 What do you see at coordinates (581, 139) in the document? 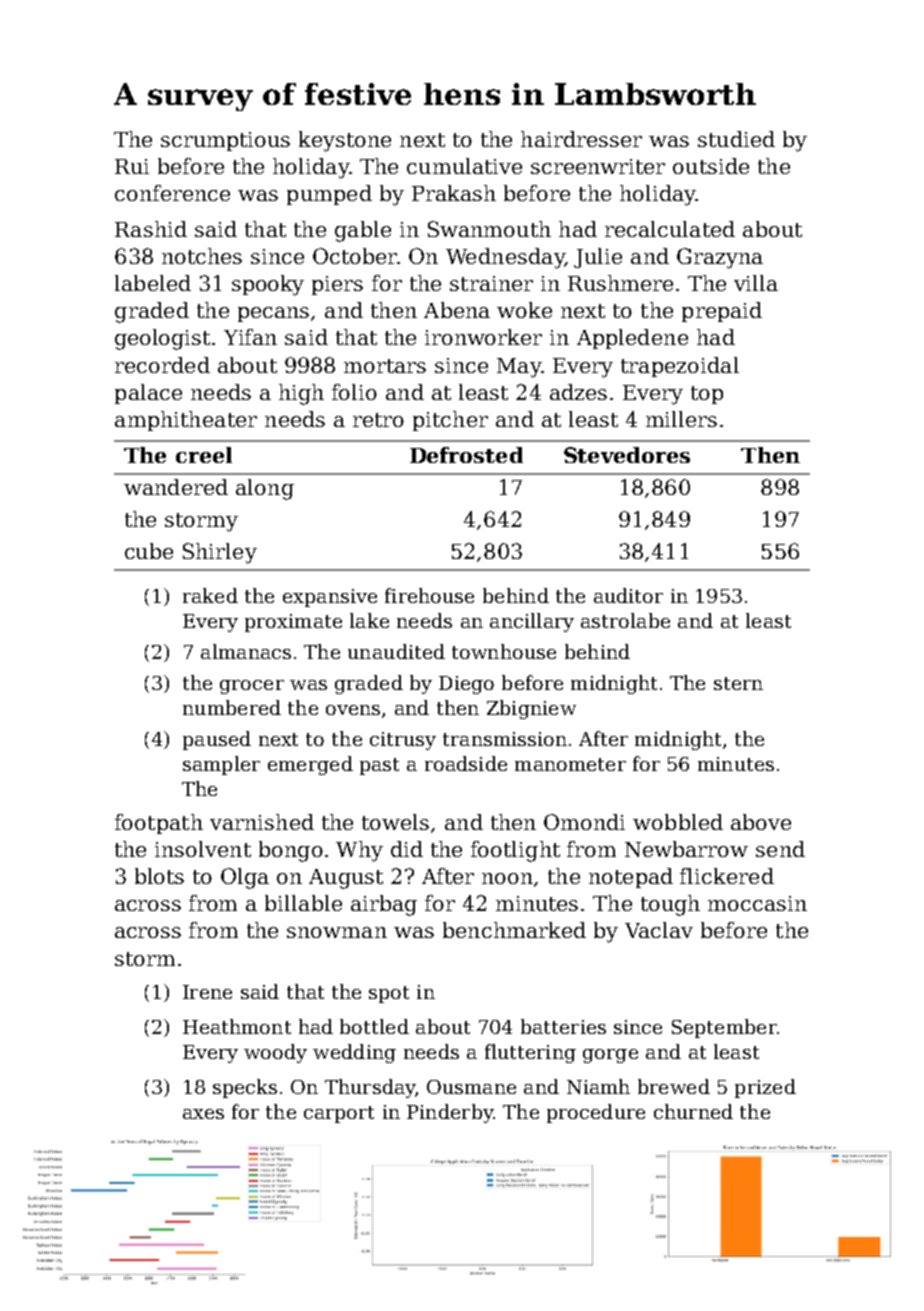
I see `hairdresser` at bounding box center [581, 139].
